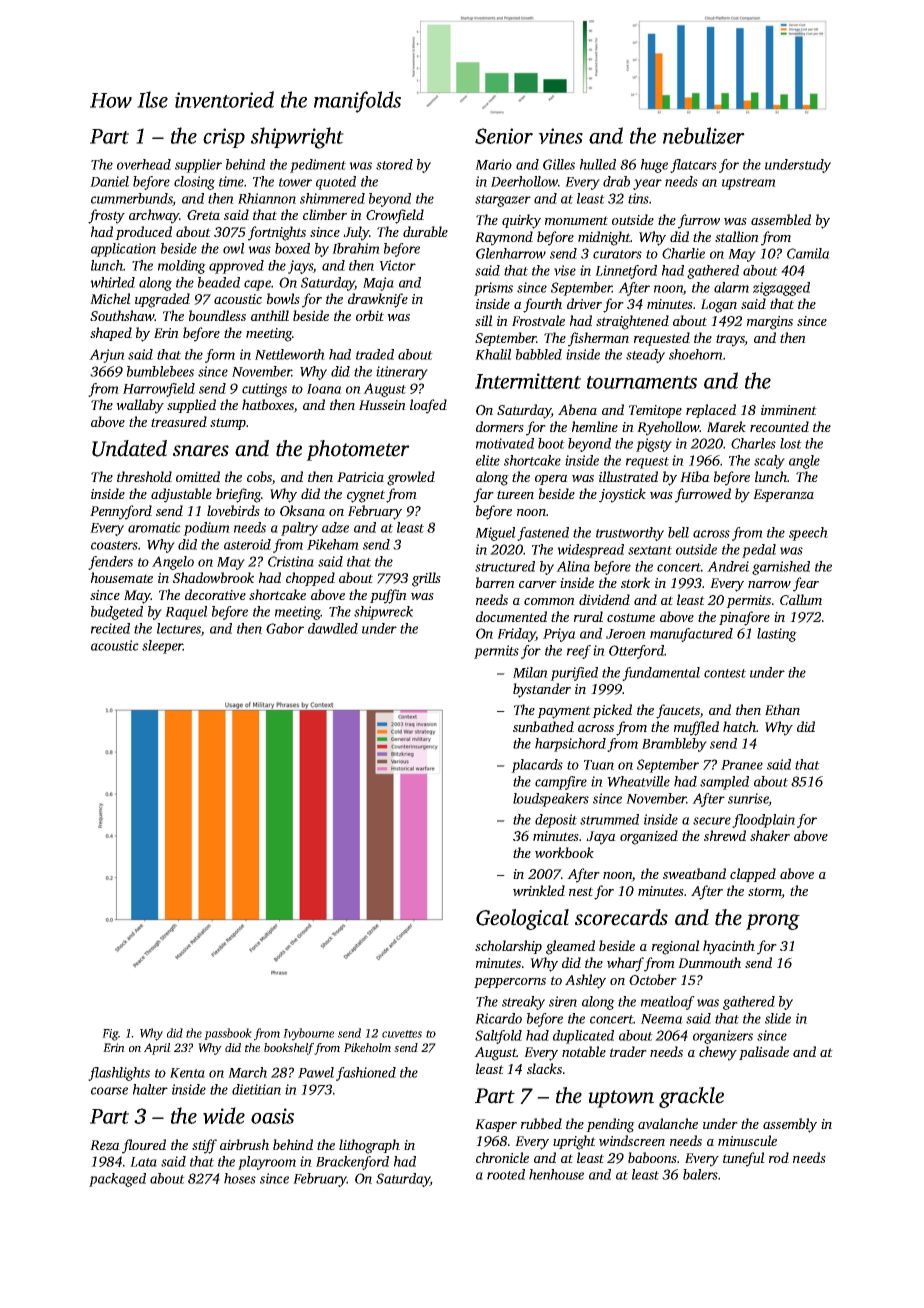  What do you see at coordinates (333, 544) in the screenshot?
I see `Pikeham` at bounding box center [333, 544].
